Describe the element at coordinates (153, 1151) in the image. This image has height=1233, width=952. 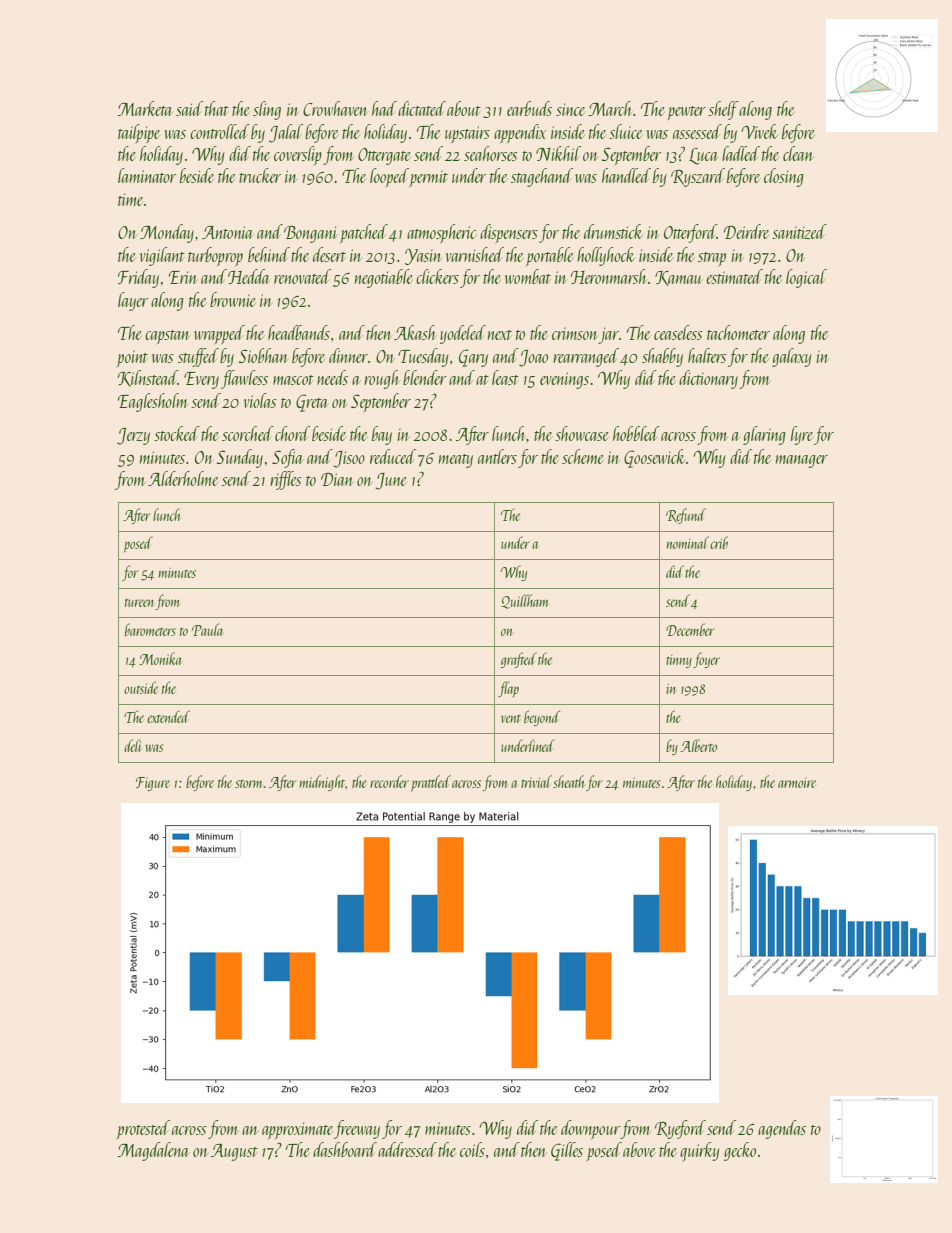
I see `Magdalena` at that location.
